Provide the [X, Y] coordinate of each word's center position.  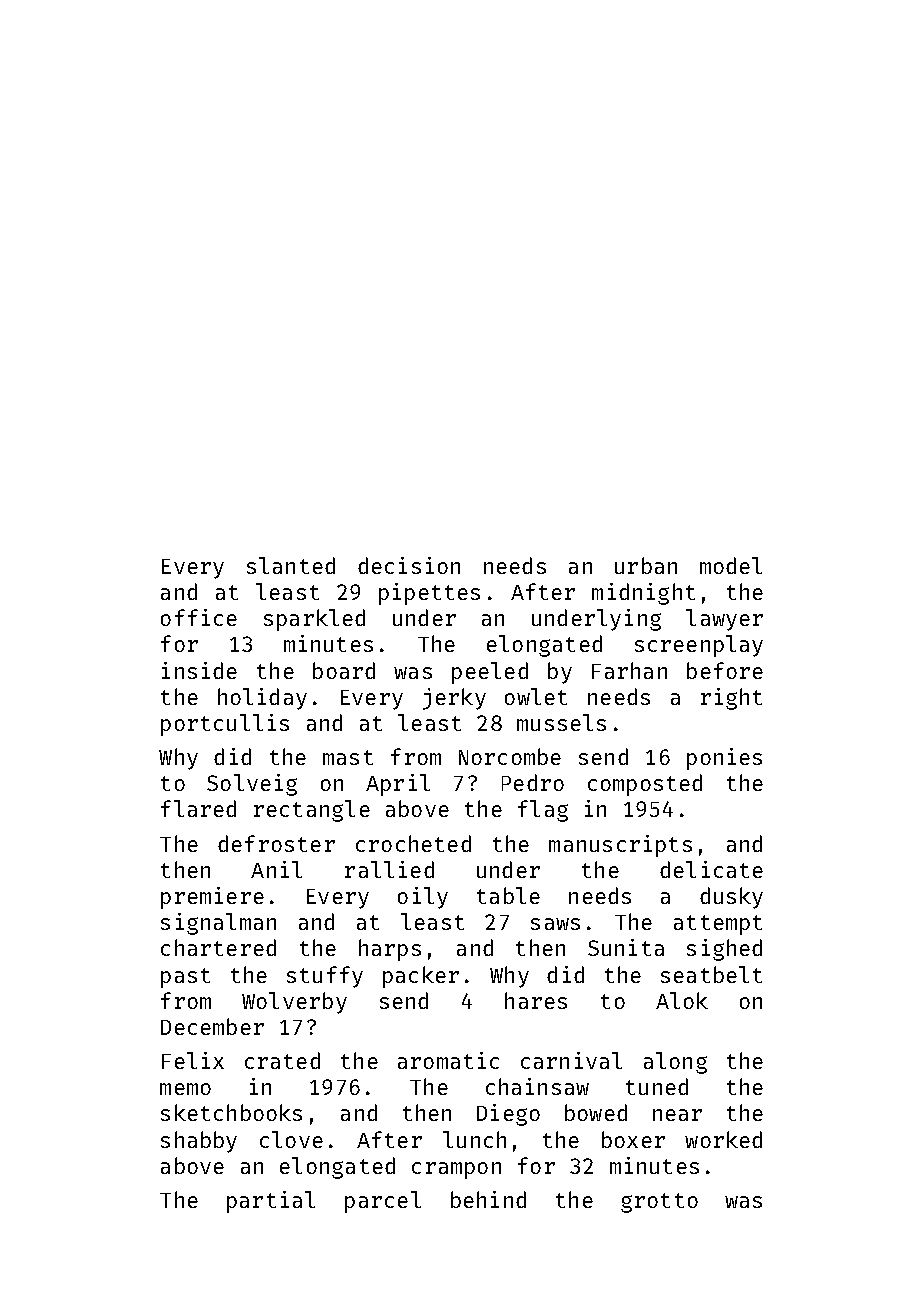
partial [271, 1202]
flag [543, 811]
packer [421, 977]
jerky [454, 699]
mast [348, 757]
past [185, 978]
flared [198, 808]
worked [723, 1139]
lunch [474, 1139]
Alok [682, 1000]
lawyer [724, 620]
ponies [724, 759]
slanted [291, 565]
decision [409, 565]
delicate [711, 869]
